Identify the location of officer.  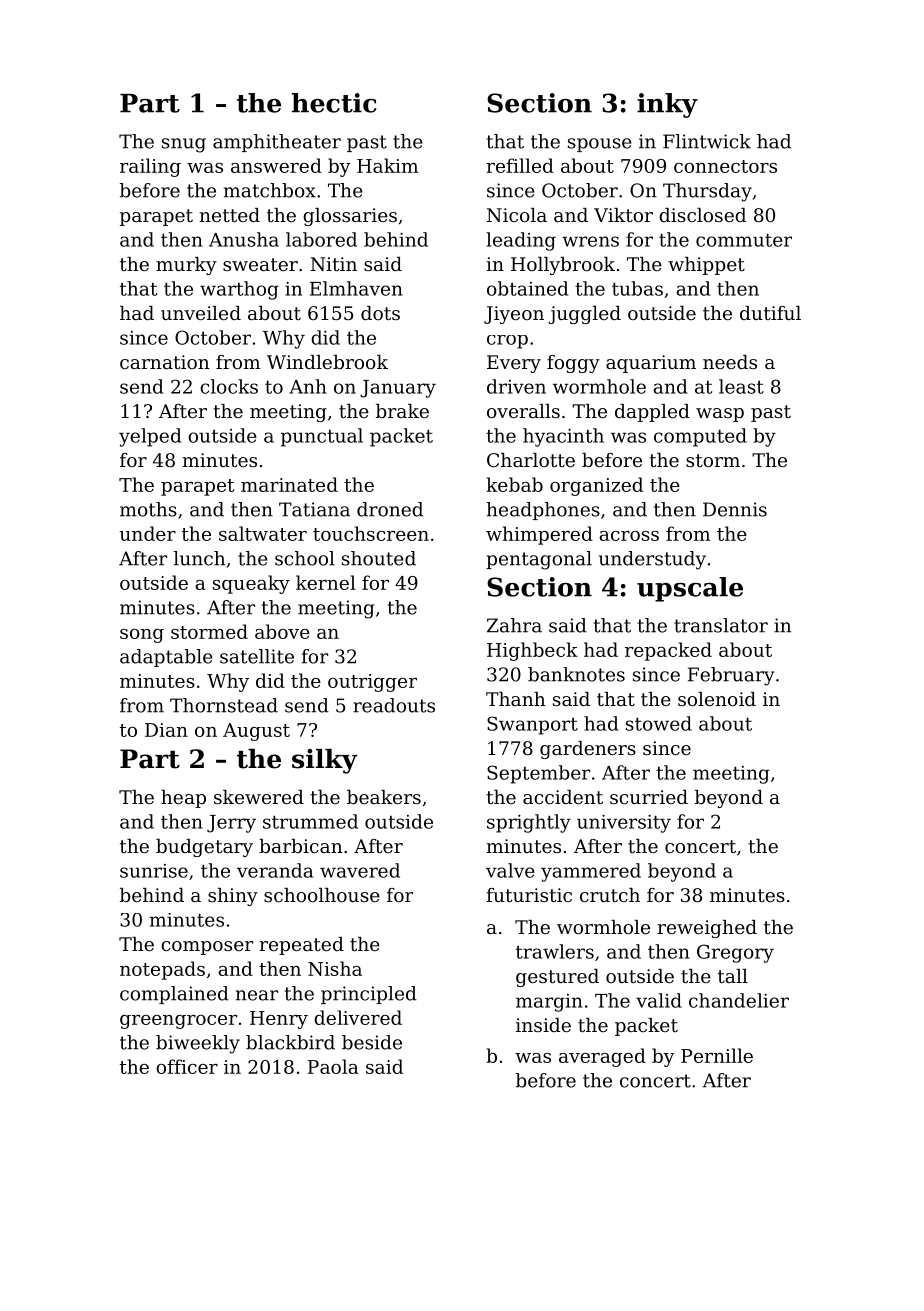
(187, 1066).
